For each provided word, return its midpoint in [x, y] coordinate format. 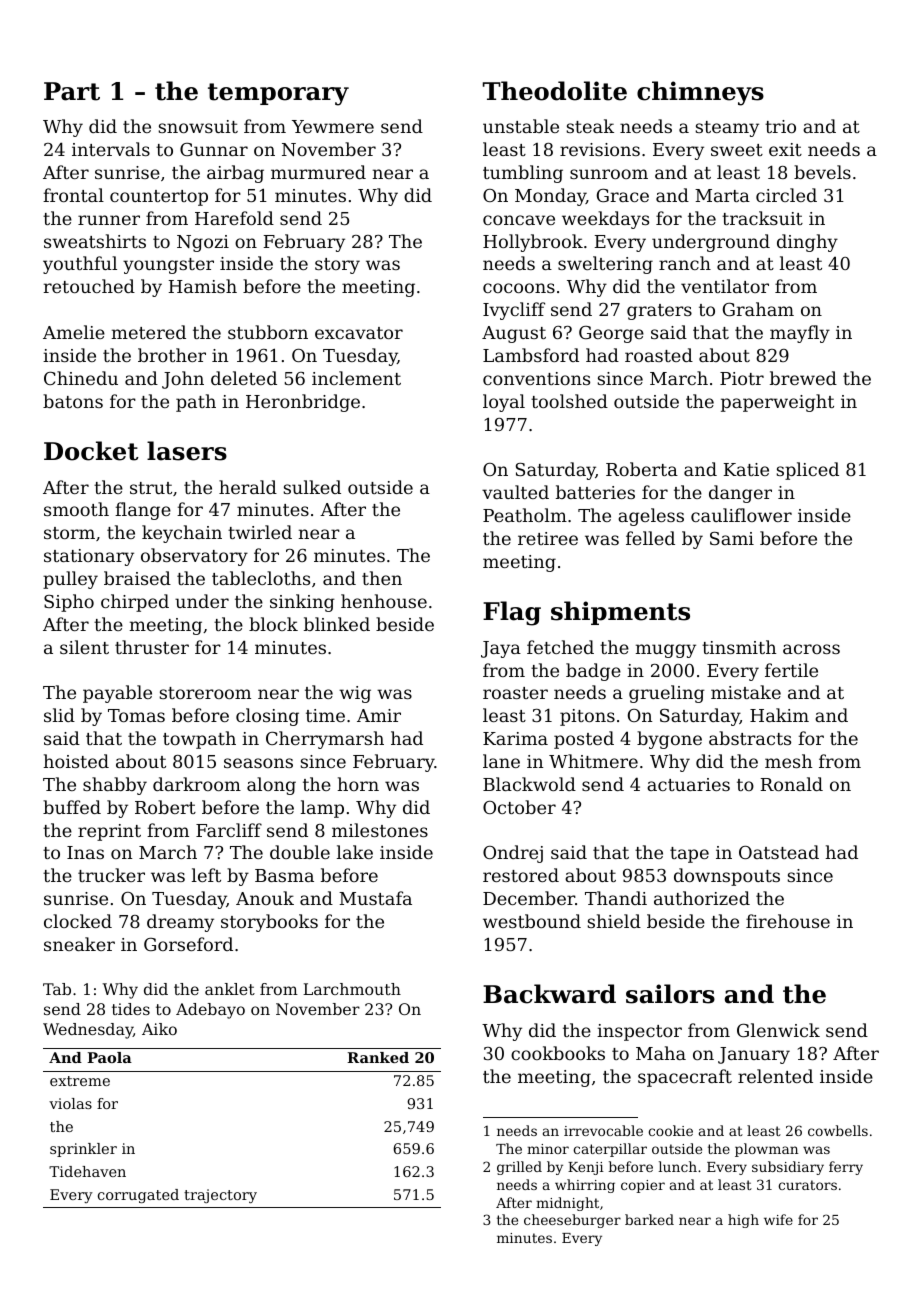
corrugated [138, 1196]
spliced [807, 471]
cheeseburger [572, 1221]
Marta [722, 195]
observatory [194, 557]
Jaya [501, 649]
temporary [278, 94]
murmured [318, 172]
